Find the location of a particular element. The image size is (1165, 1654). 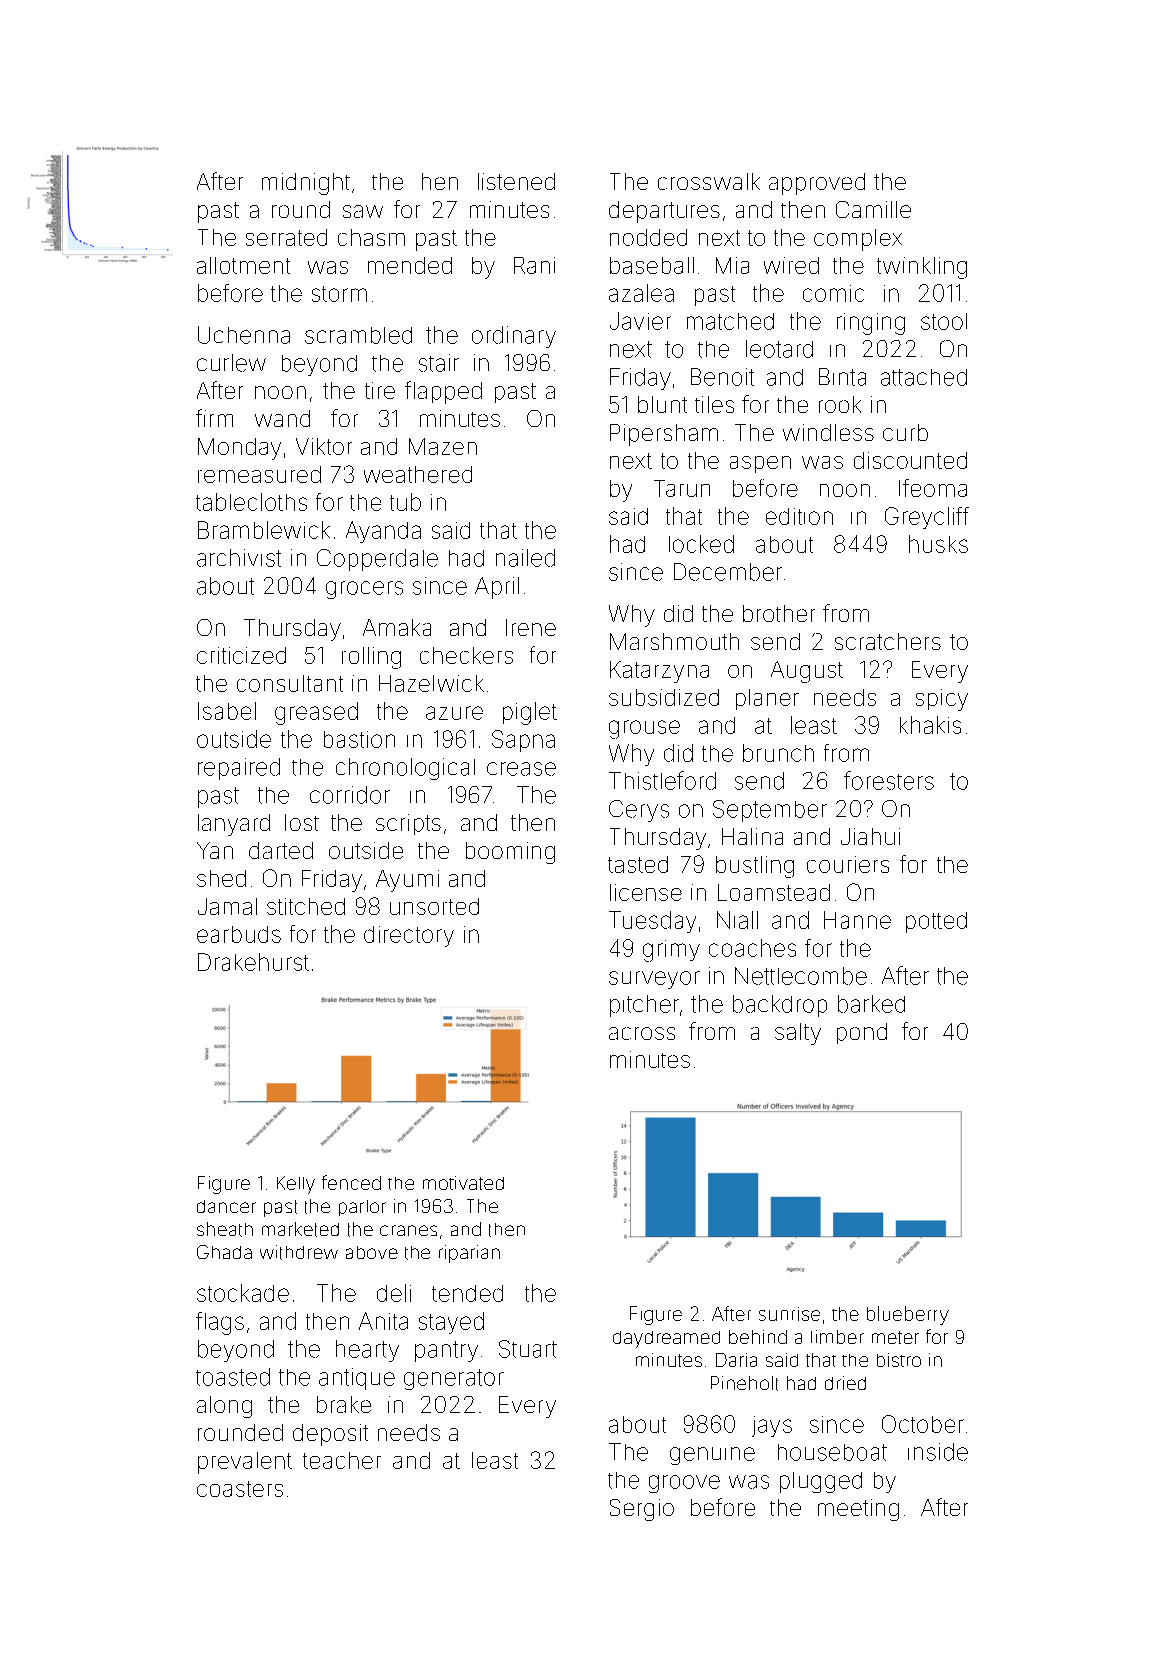

Loamstead is located at coordinates (774, 892).
